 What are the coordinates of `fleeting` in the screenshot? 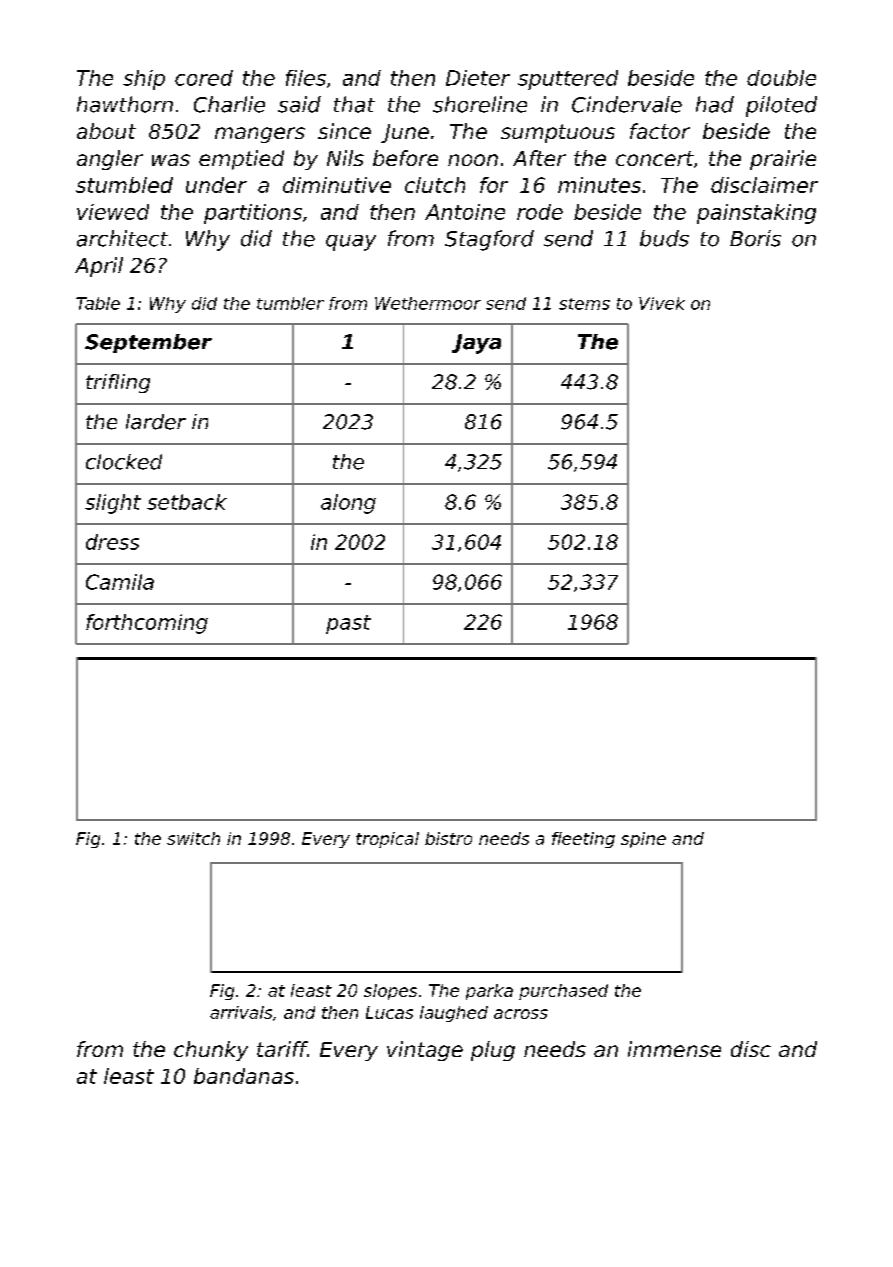 It's located at (583, 840).
